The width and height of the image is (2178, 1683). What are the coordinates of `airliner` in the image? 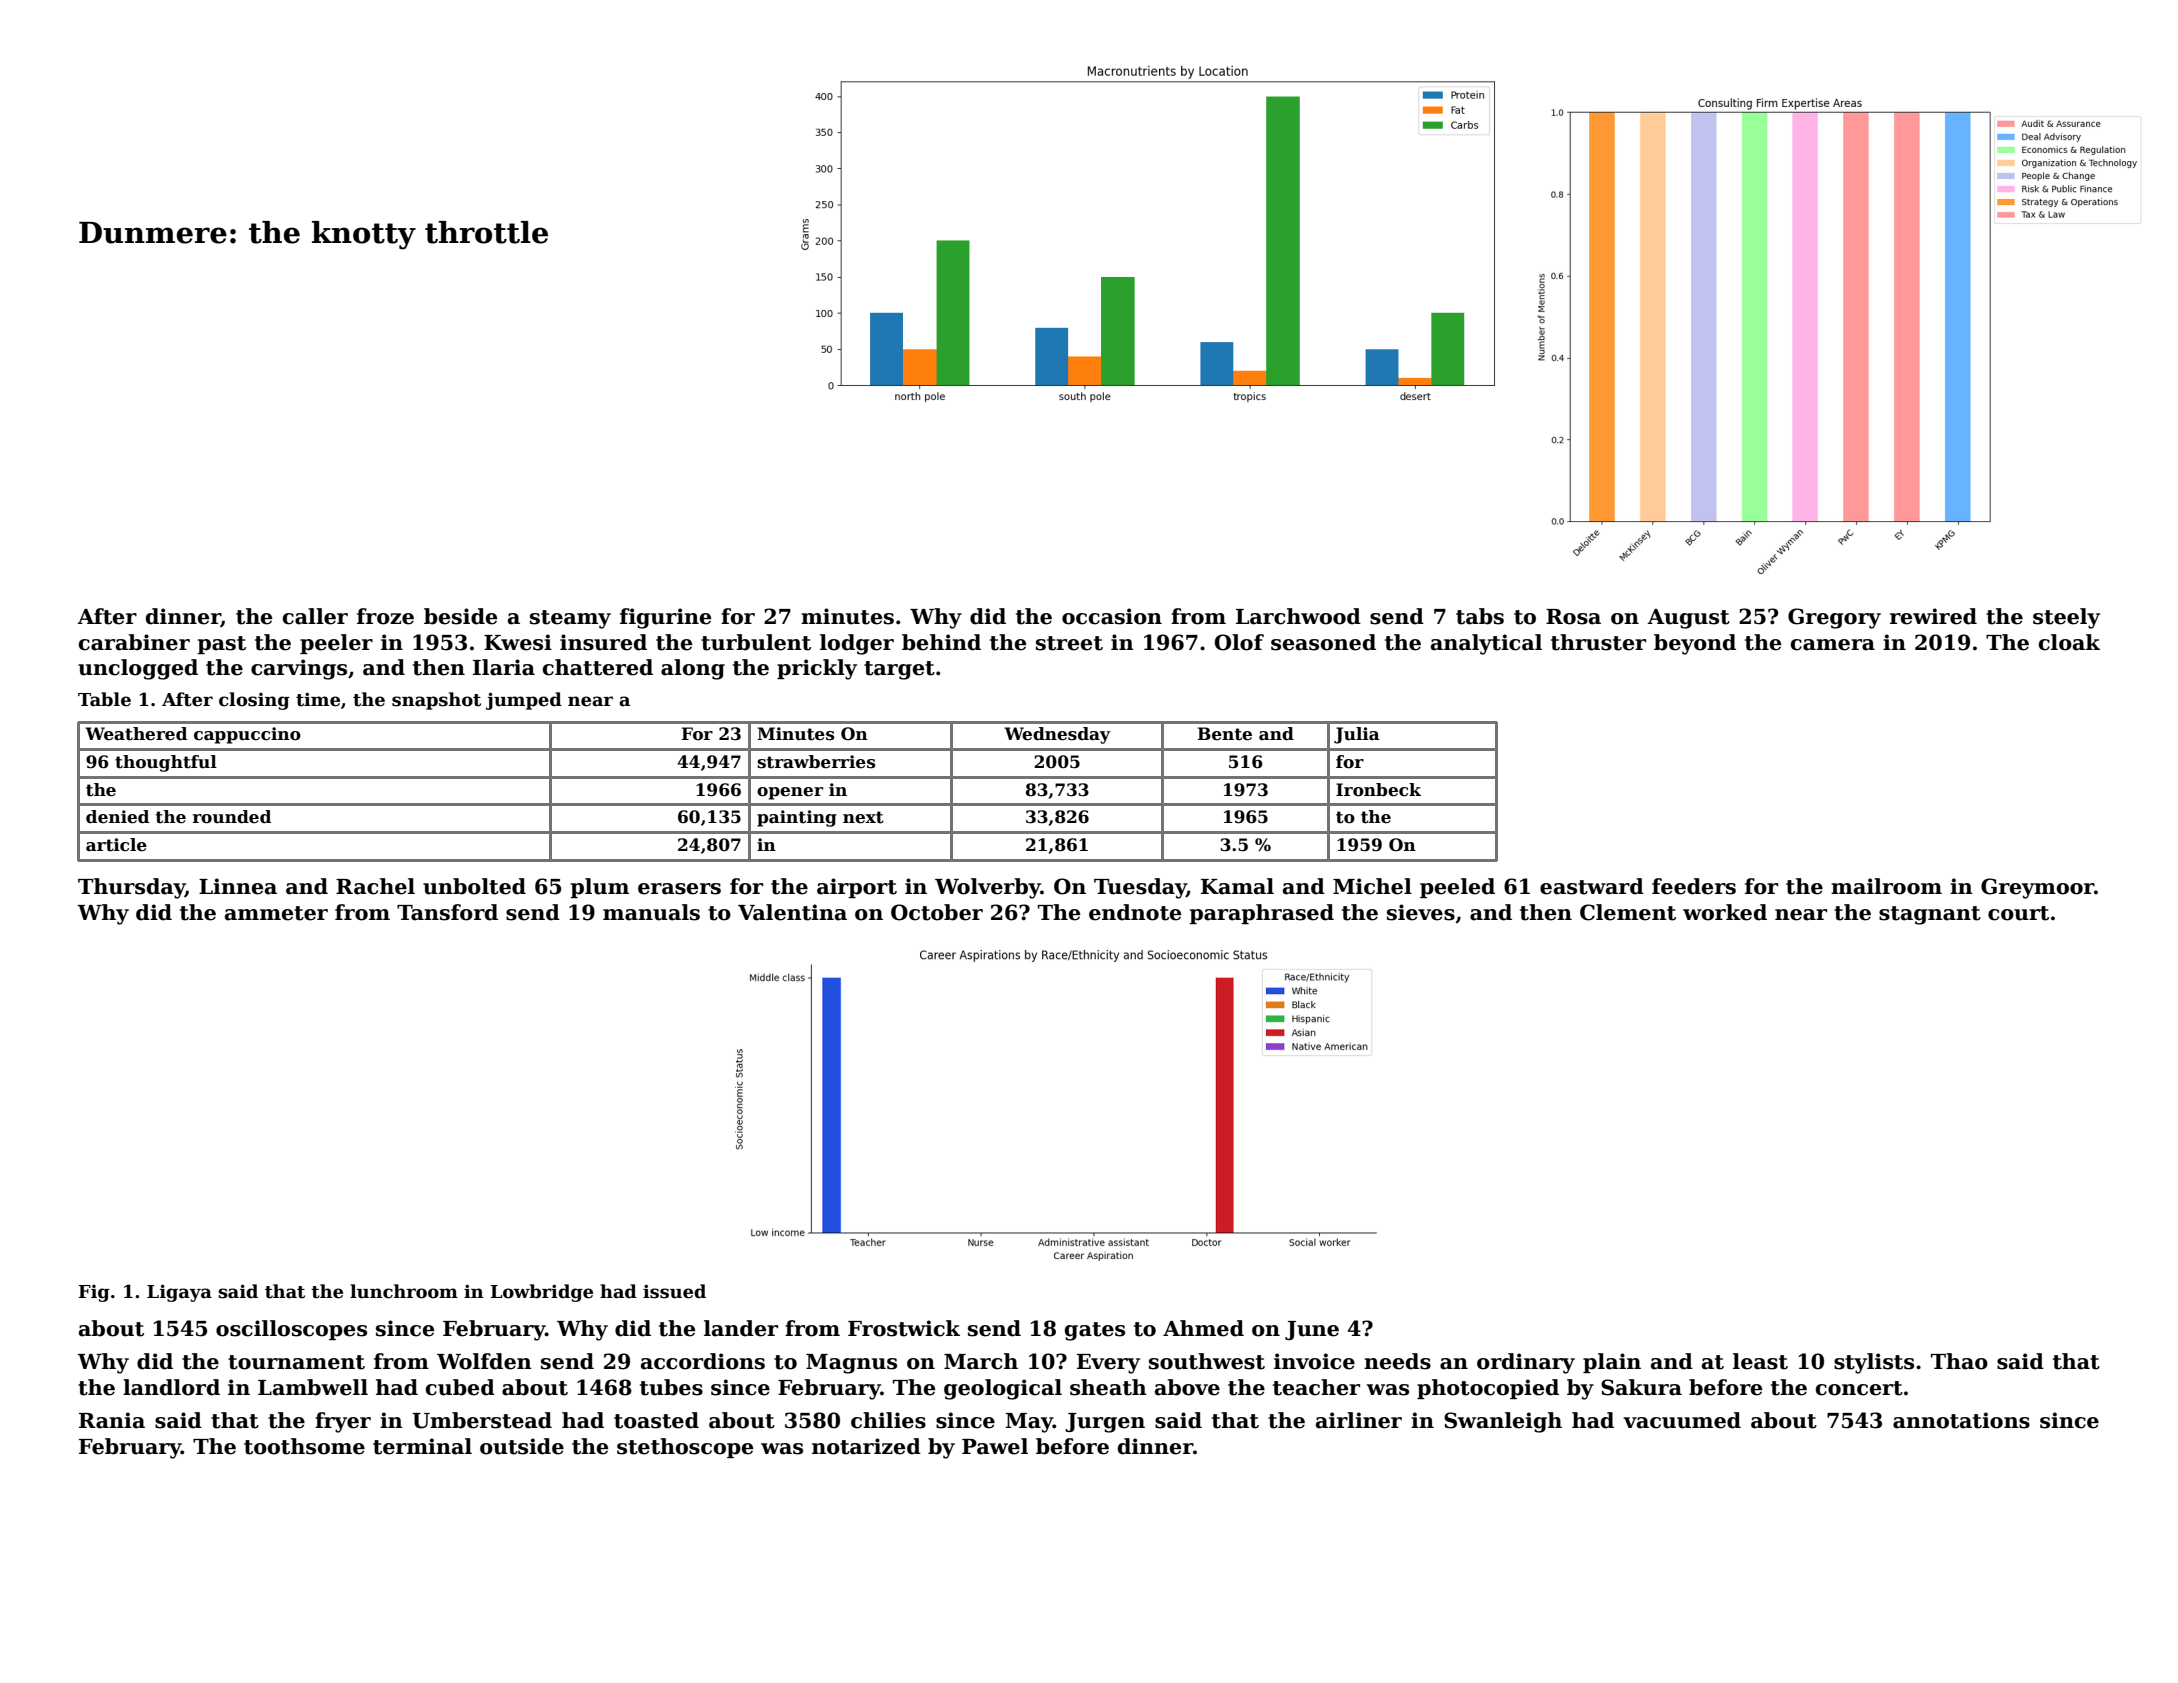 It's located at (1359, 1420).
